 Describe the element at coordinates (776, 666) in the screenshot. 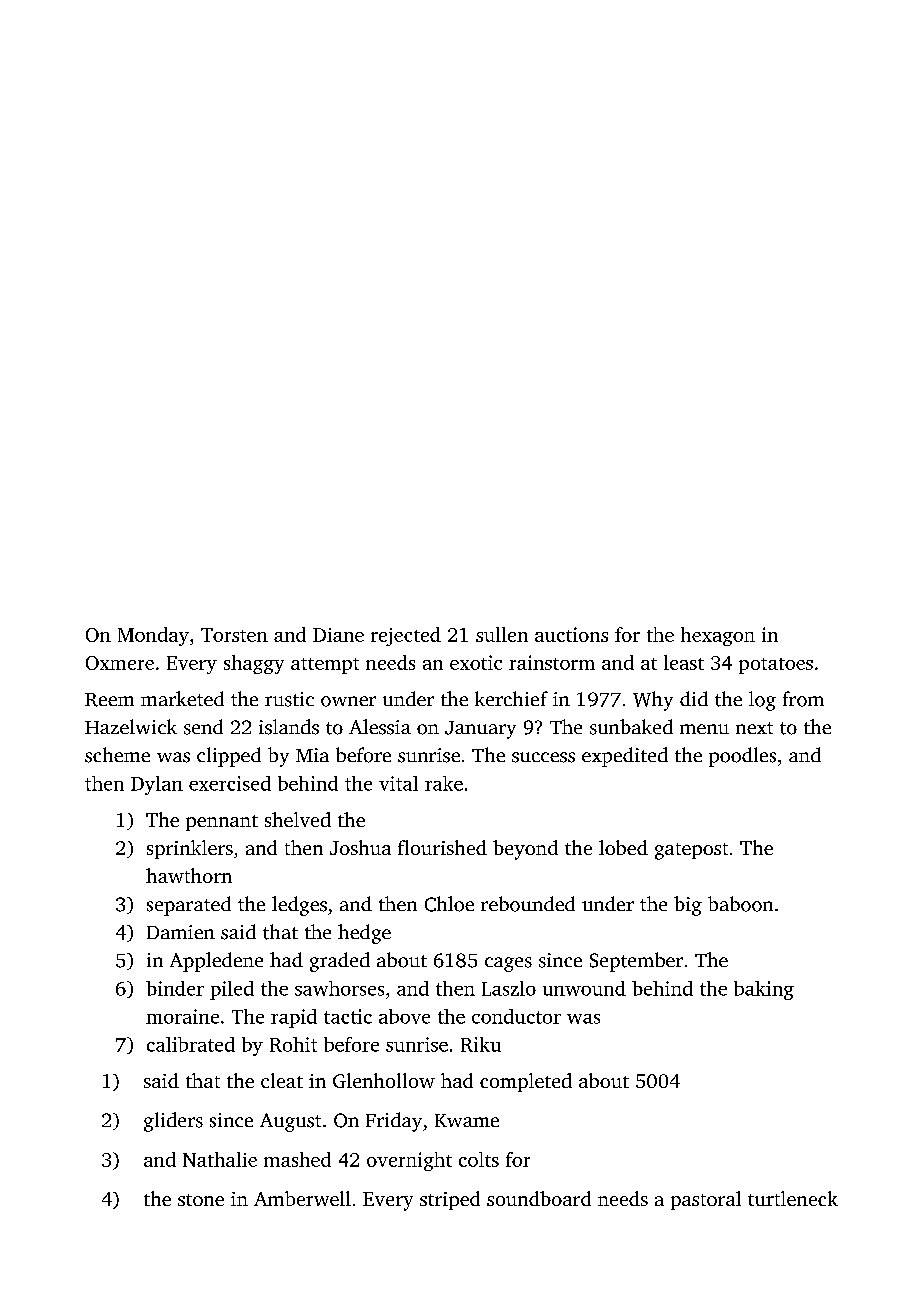

I see `potatoes` at that location.
